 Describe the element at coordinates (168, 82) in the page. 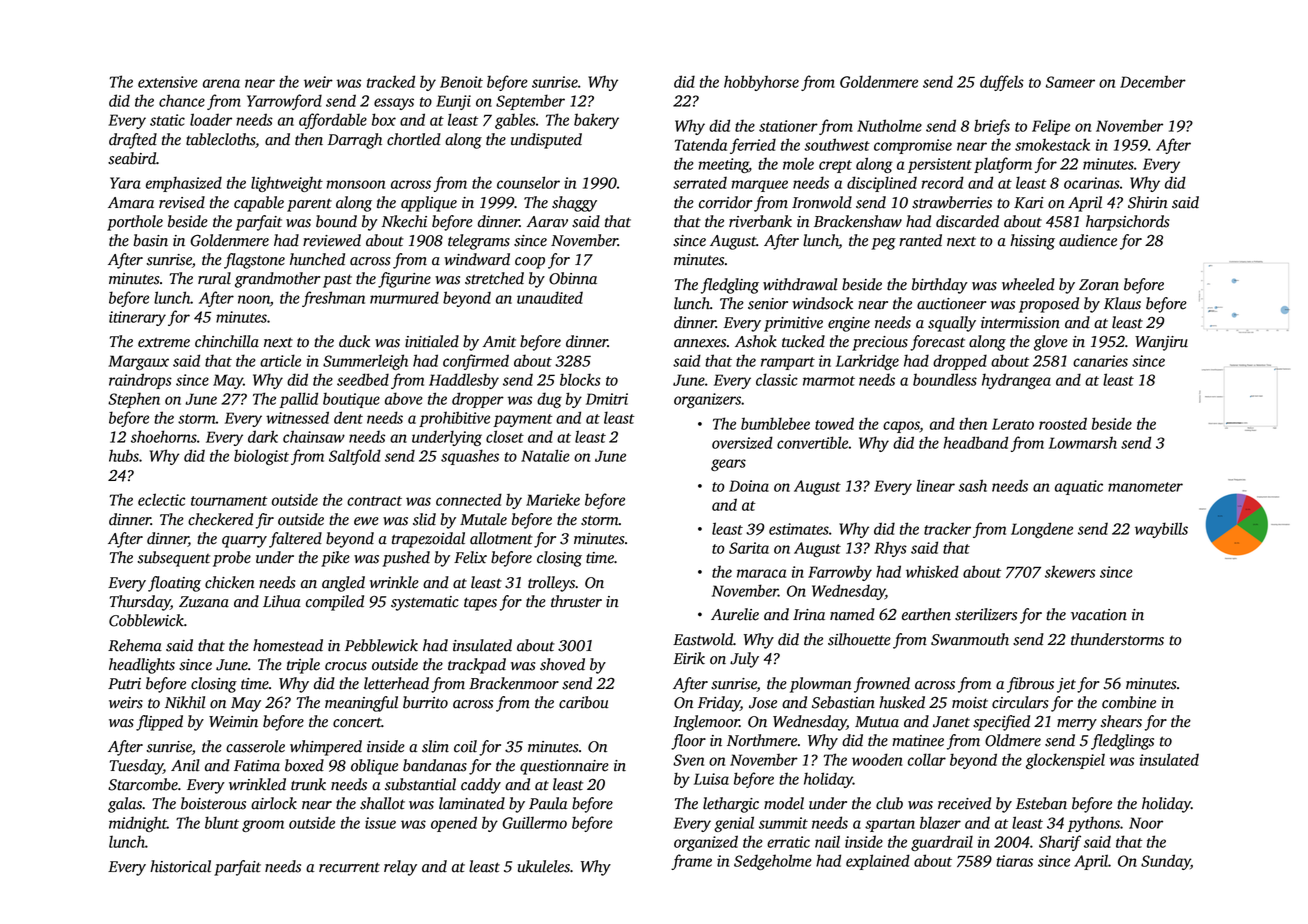

I see `extensive` at that location.
